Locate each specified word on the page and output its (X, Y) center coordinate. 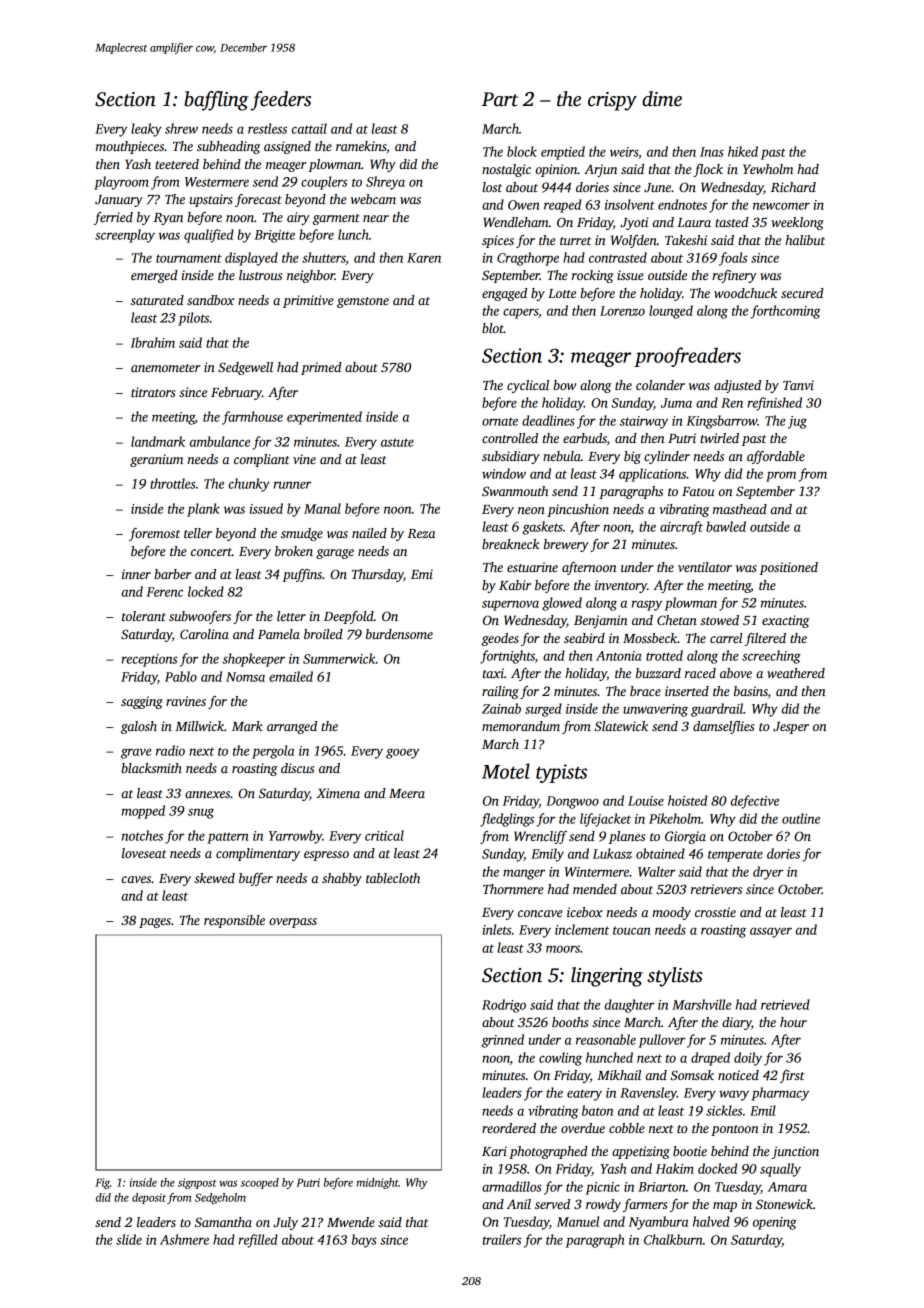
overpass (293, 923)
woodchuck (745, 293)
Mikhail (619, 1075)
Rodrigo (504, 1006)
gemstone (363, 302)
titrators (153, 392)
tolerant (144, 616)
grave (136, 753)
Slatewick (621, 726)
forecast (258, 200)
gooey (402, 753)
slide (129, 1239)
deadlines (548, 420)
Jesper (791, 728)
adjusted (737, 386)
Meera (407, 793)
